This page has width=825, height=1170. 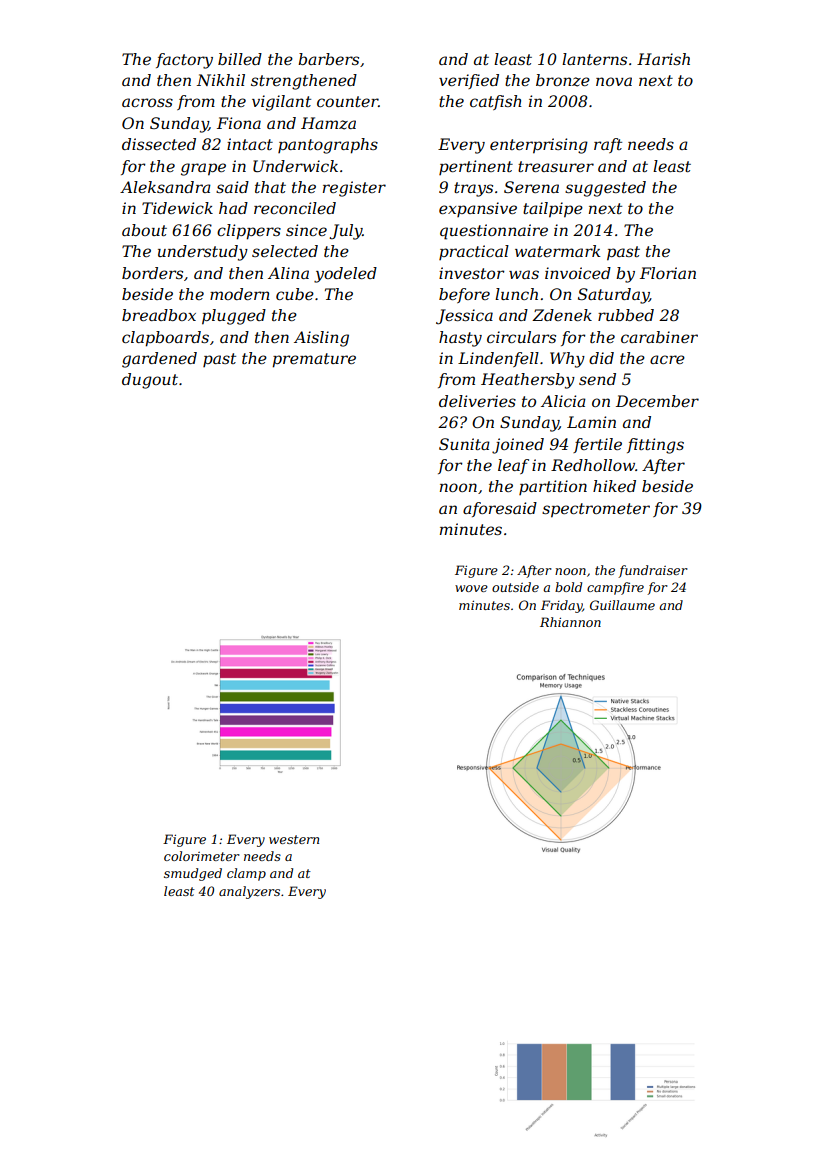 I want to click on western, so click(x=294, y=839).
